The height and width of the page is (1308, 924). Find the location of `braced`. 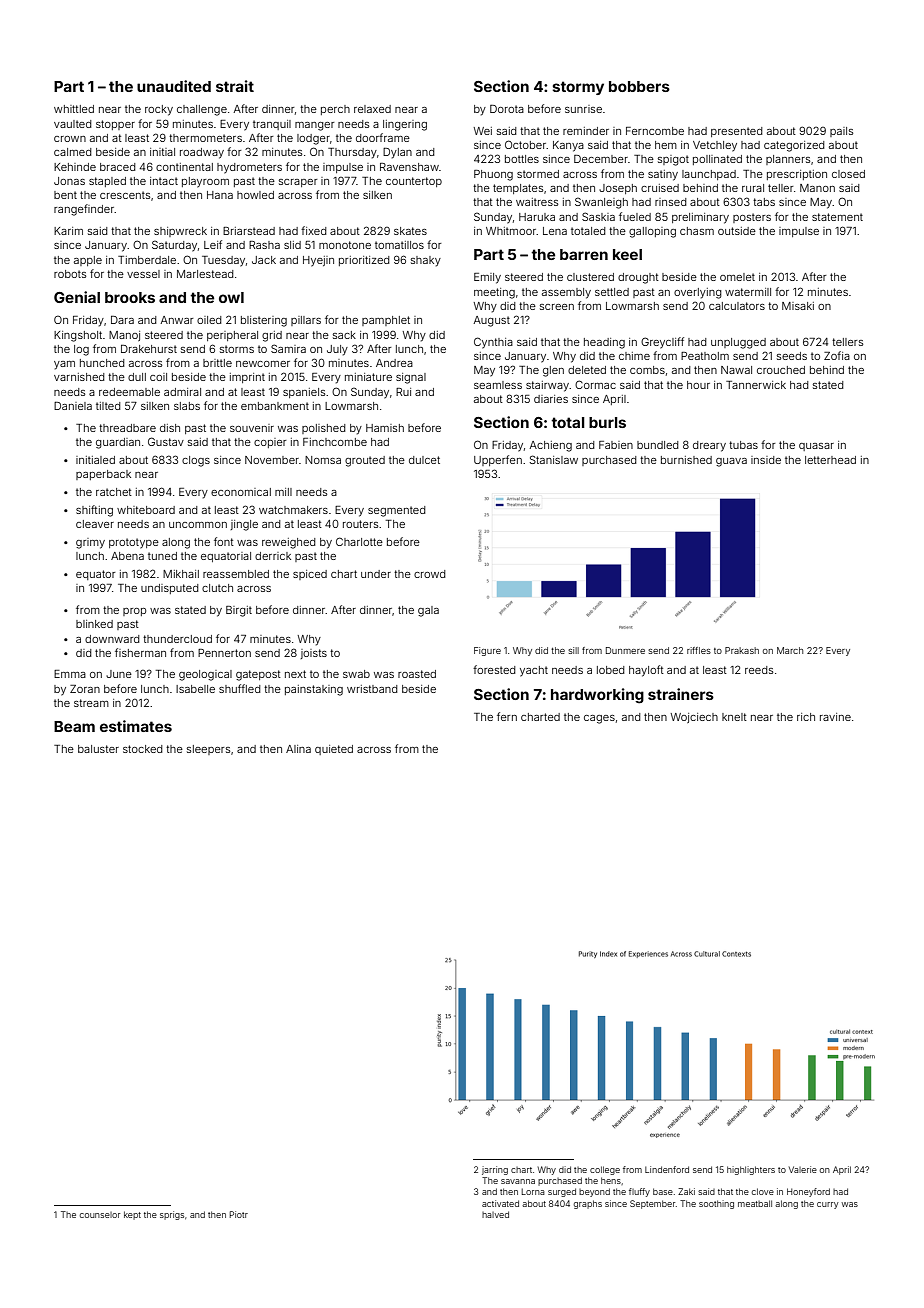

braced is located at coordinates (118, 167).
